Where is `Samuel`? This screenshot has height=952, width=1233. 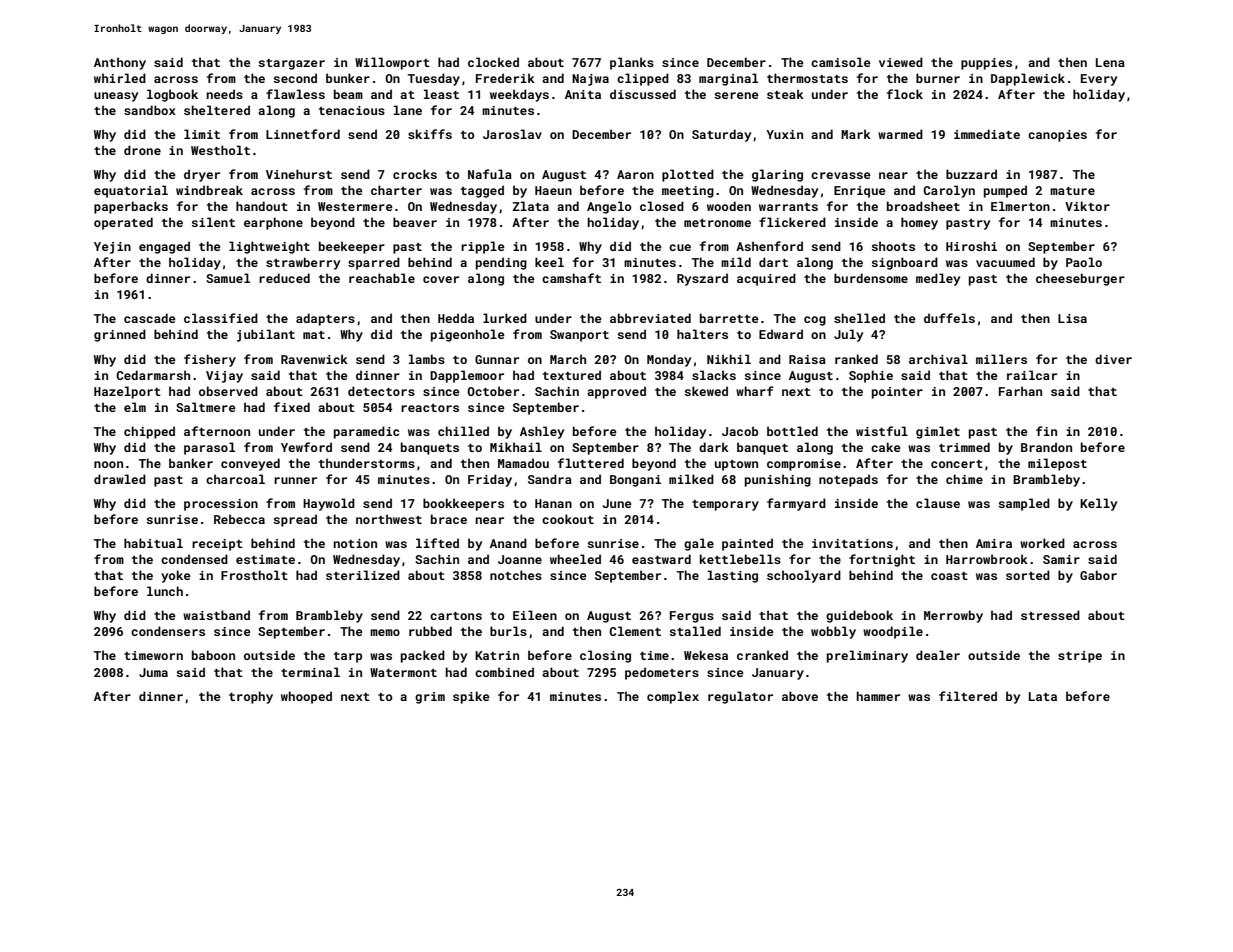 Samuel is located at coordinates (228, 278).
